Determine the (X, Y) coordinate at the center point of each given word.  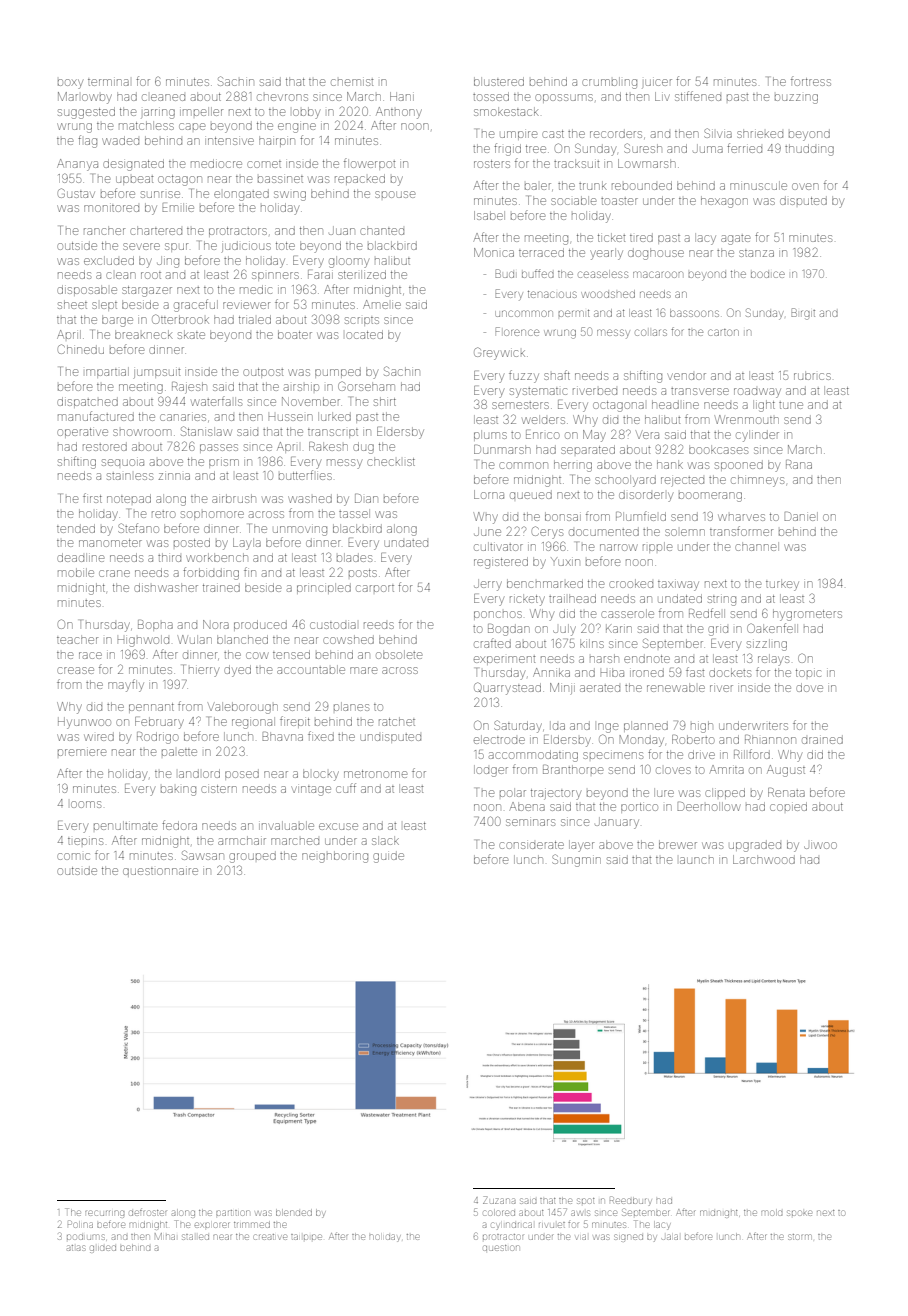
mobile (76, 572)
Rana (799, 464)
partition (232, 1213)
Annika (551, 672)
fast (695, 672)
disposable (87, 290)
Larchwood (764, 859)
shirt (385, 401)
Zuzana (499, 1200)
